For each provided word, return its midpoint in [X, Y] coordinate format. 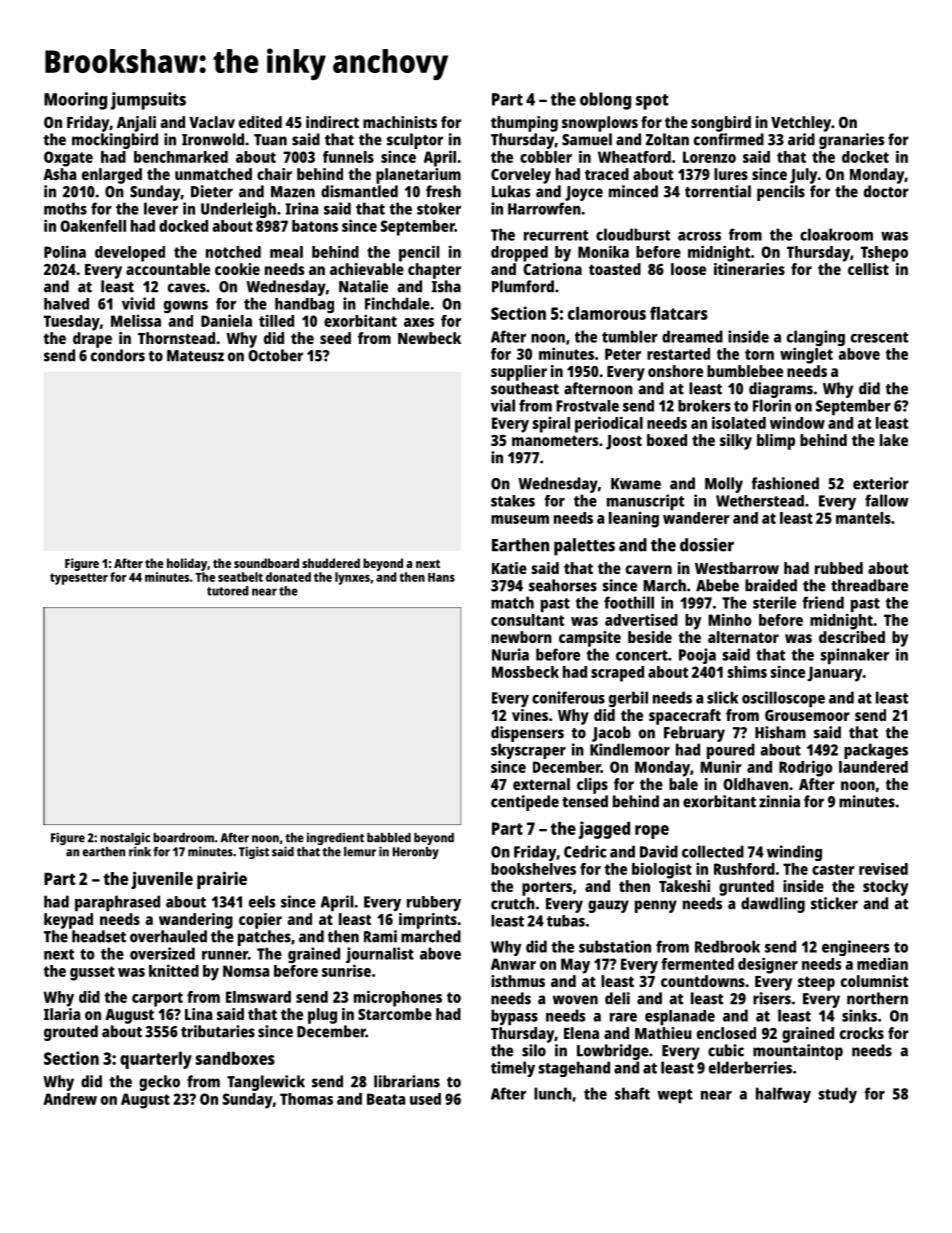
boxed [667, 440]
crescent [879, 337]
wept [674, 1096]
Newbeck [429, 338]
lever [161, 208]
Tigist [254, 852]
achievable [367, 269]
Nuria [510, 654]
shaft [632, 1093]
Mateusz [195, 356]
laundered [873, 767]
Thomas [306, 1099]
